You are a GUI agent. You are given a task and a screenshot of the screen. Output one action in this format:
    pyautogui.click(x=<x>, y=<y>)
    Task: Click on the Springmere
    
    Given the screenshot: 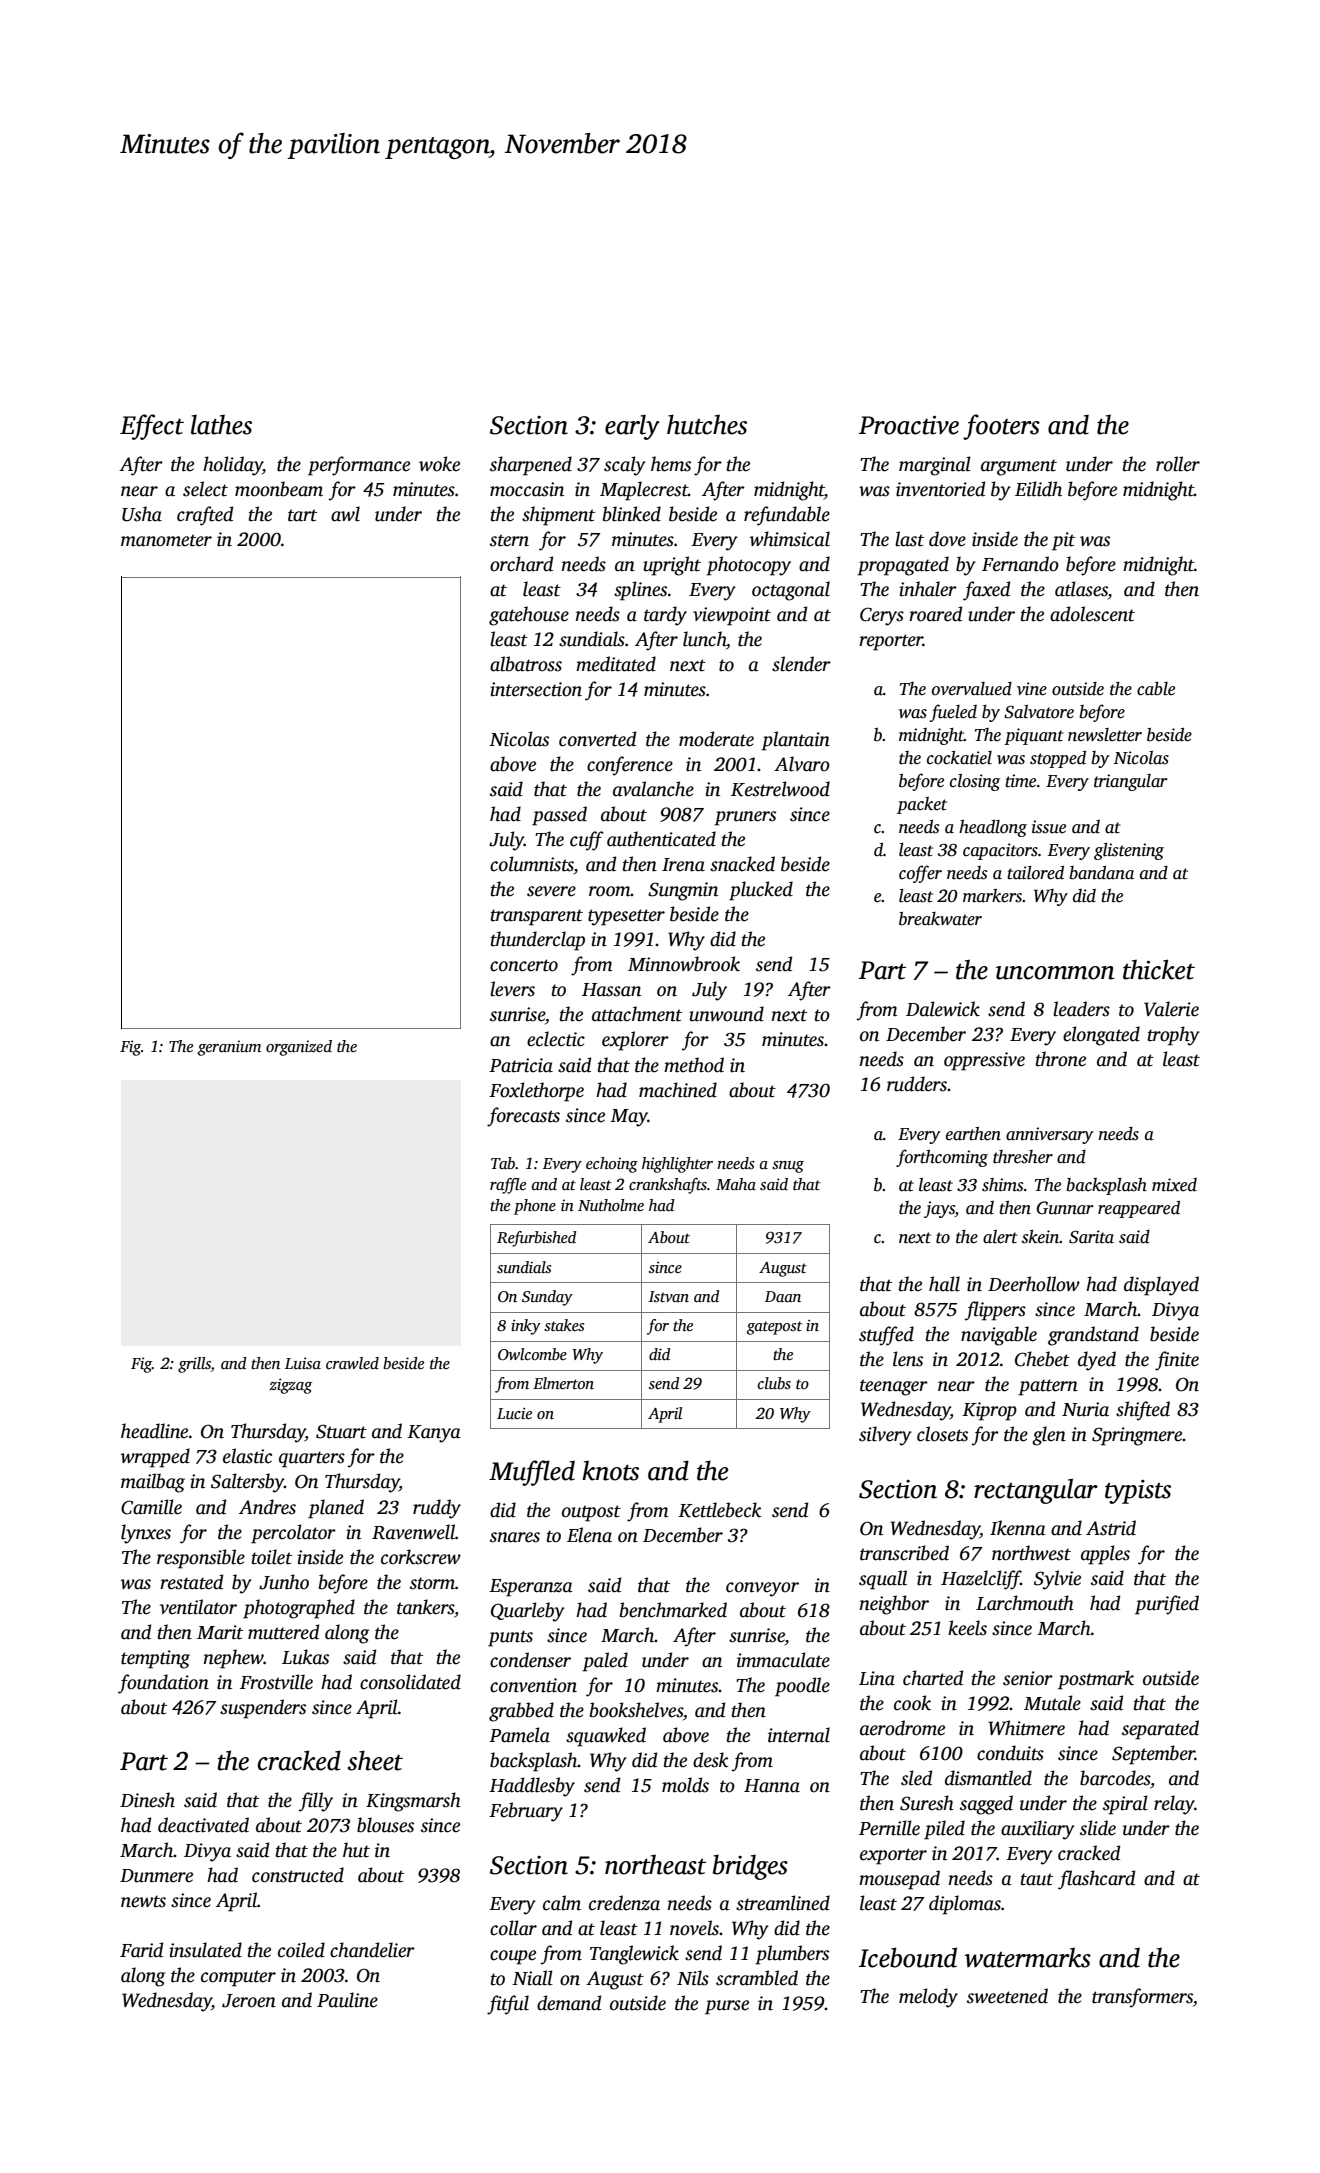 What is the action you would take?
    pyautogui.click(x=1137, y=1436)
